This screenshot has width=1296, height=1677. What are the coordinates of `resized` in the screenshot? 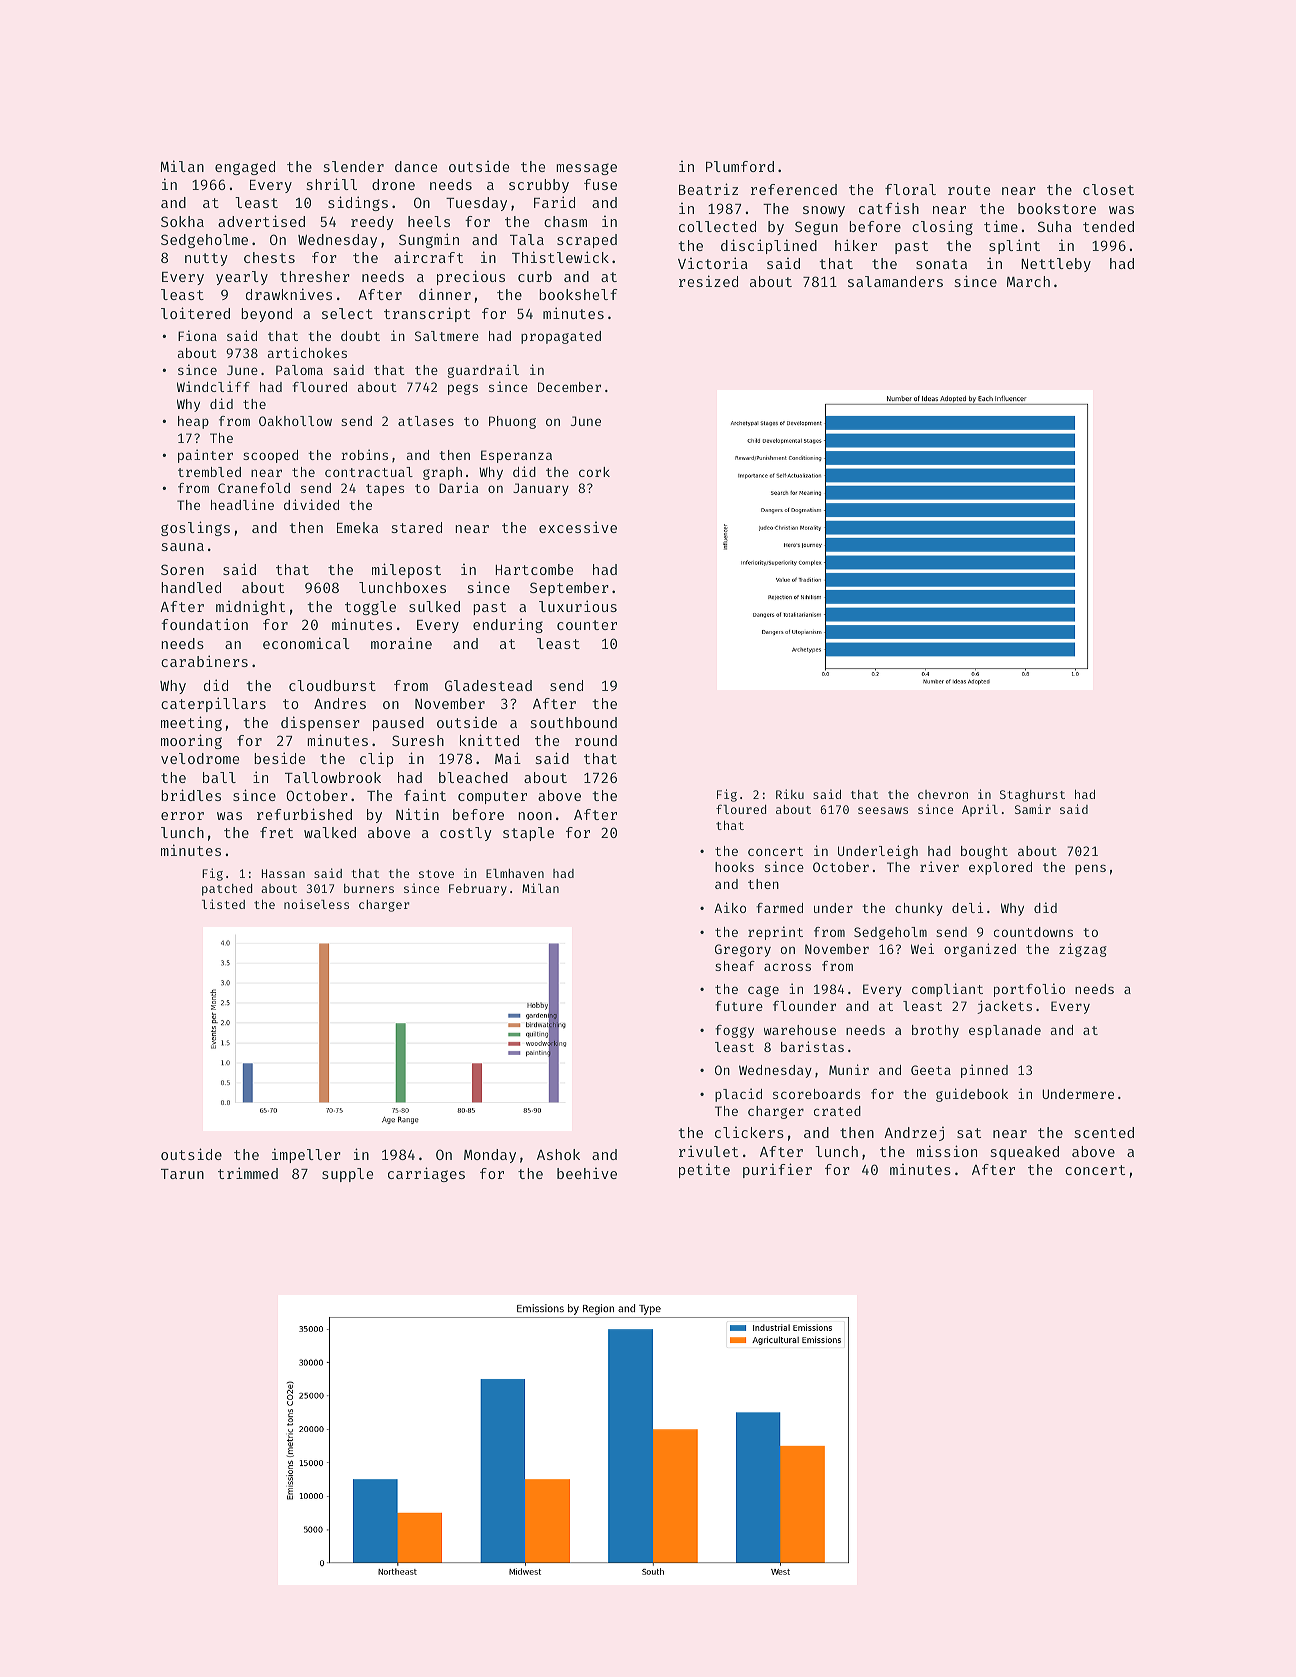 It's located at (708, 281).
